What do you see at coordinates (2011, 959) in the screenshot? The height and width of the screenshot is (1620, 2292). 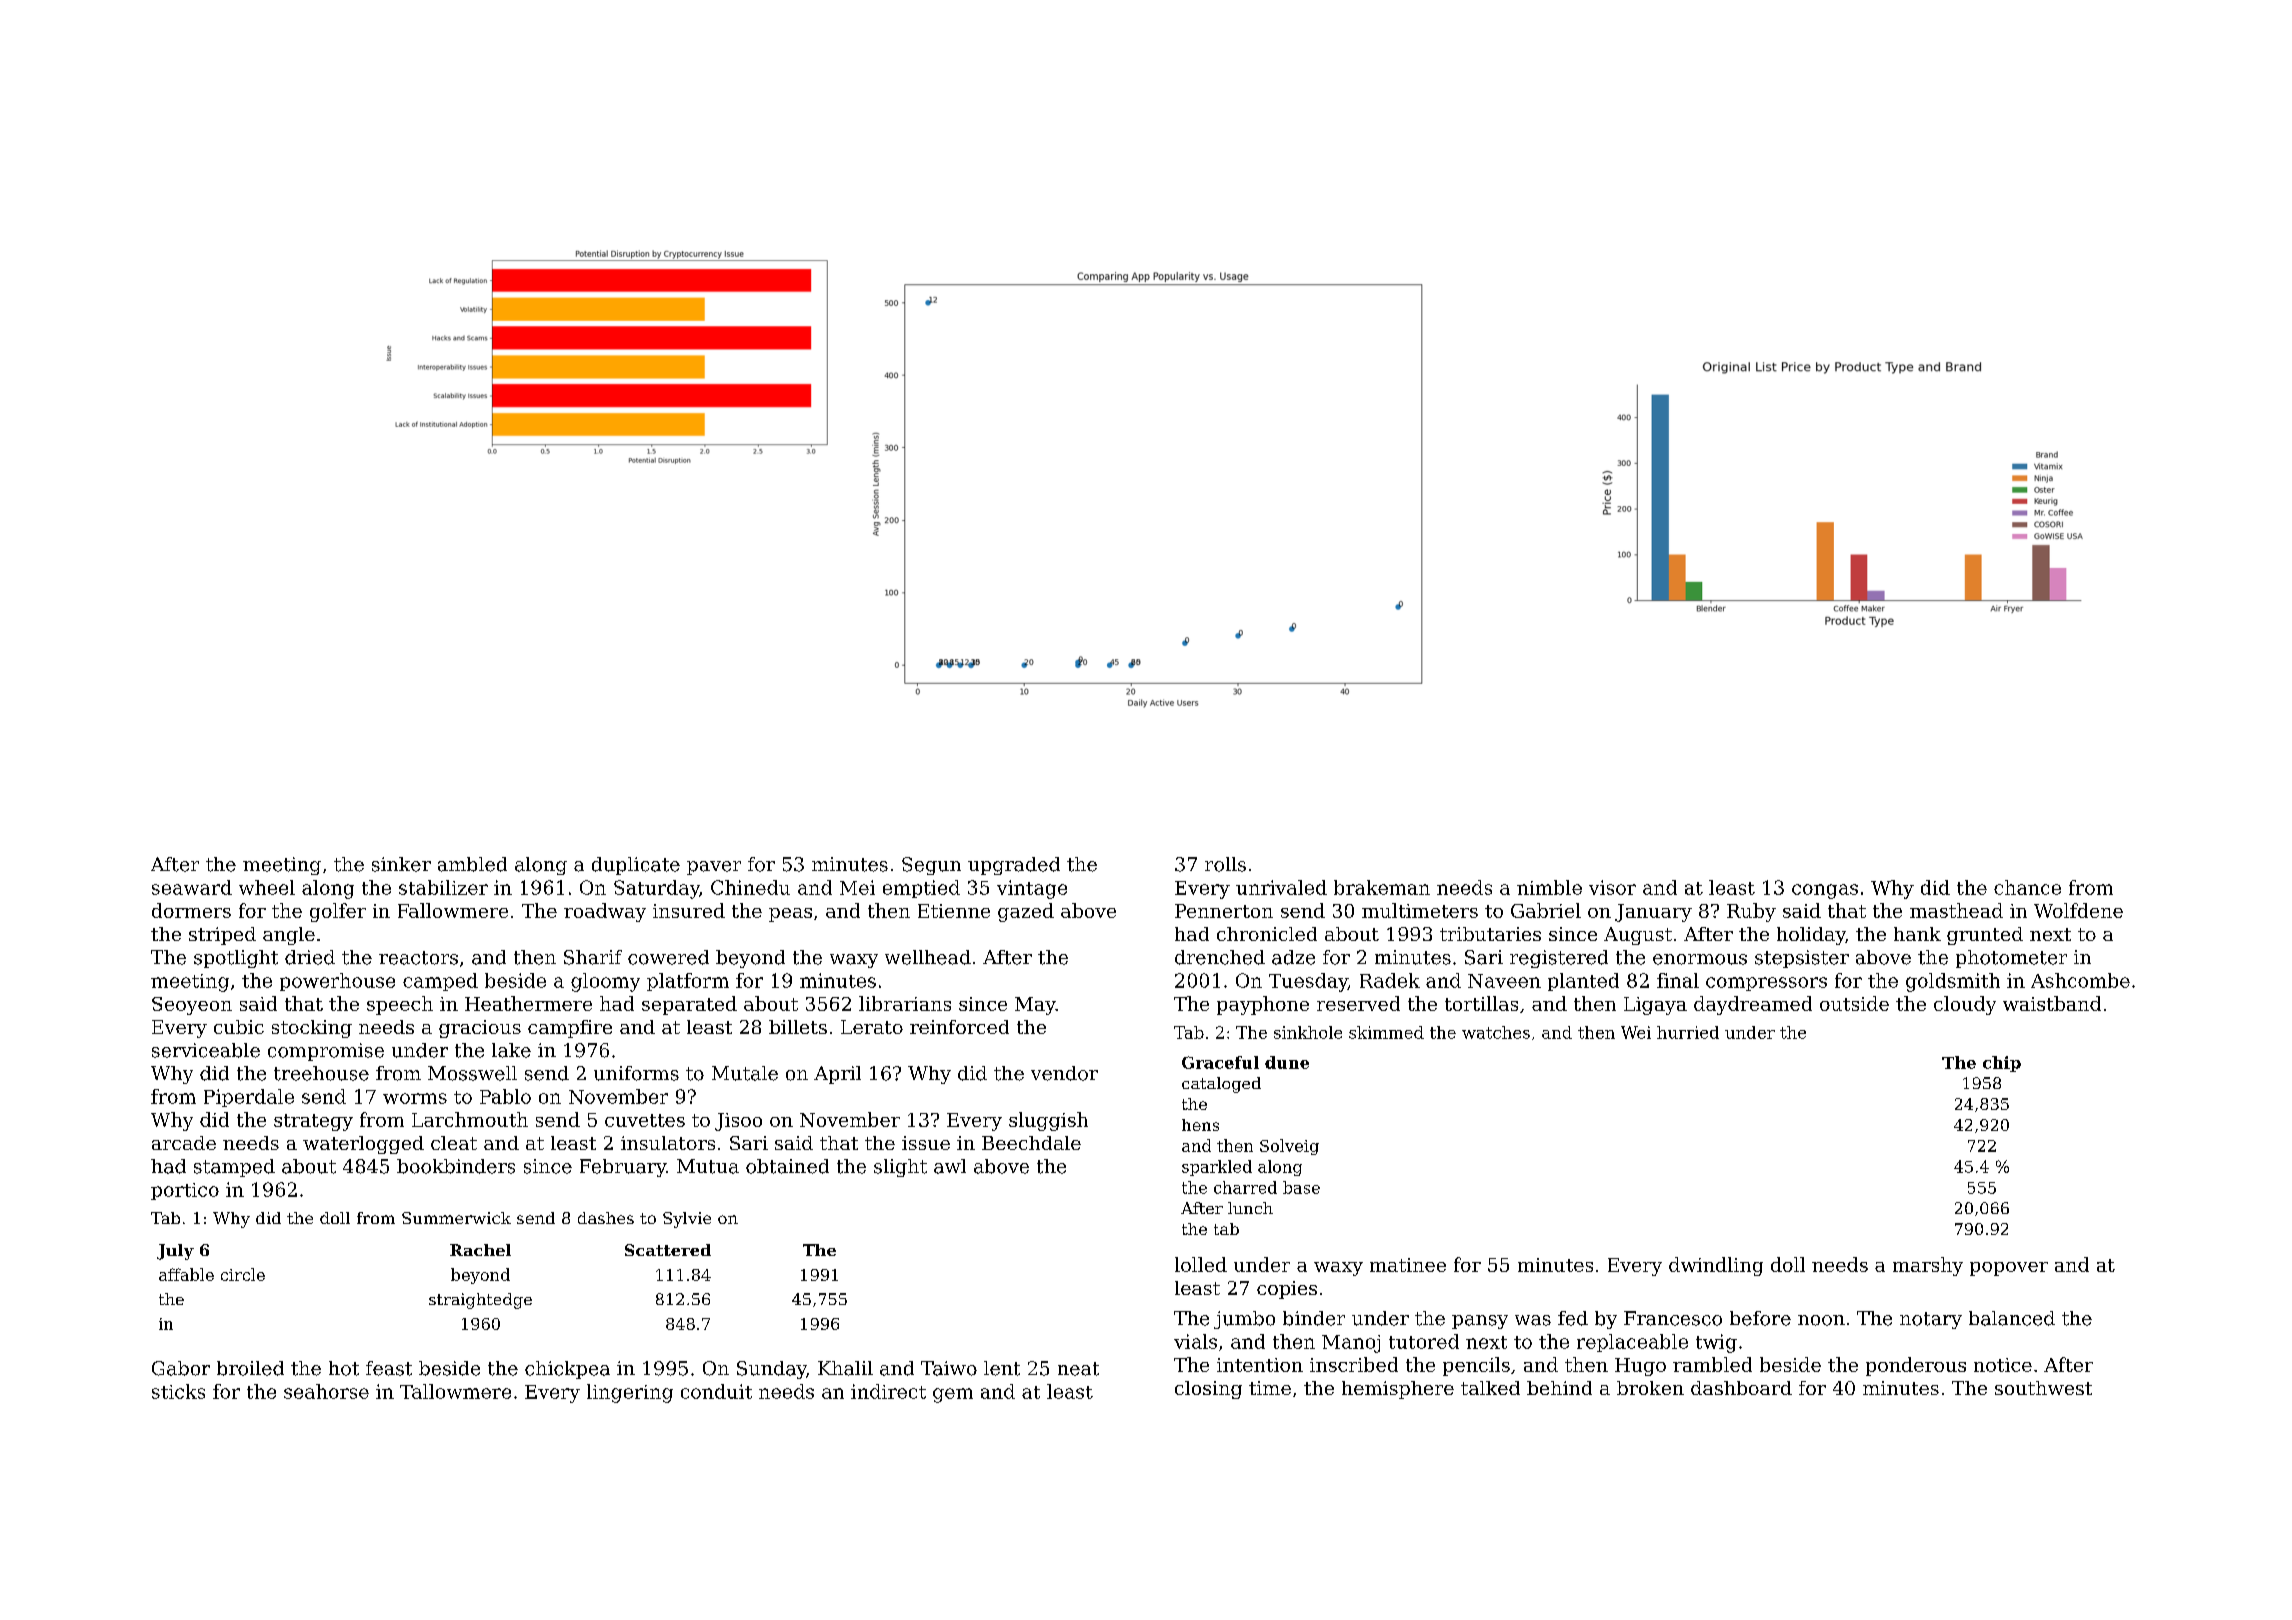 I see `photometer` at bounding box center [2011, 959].
